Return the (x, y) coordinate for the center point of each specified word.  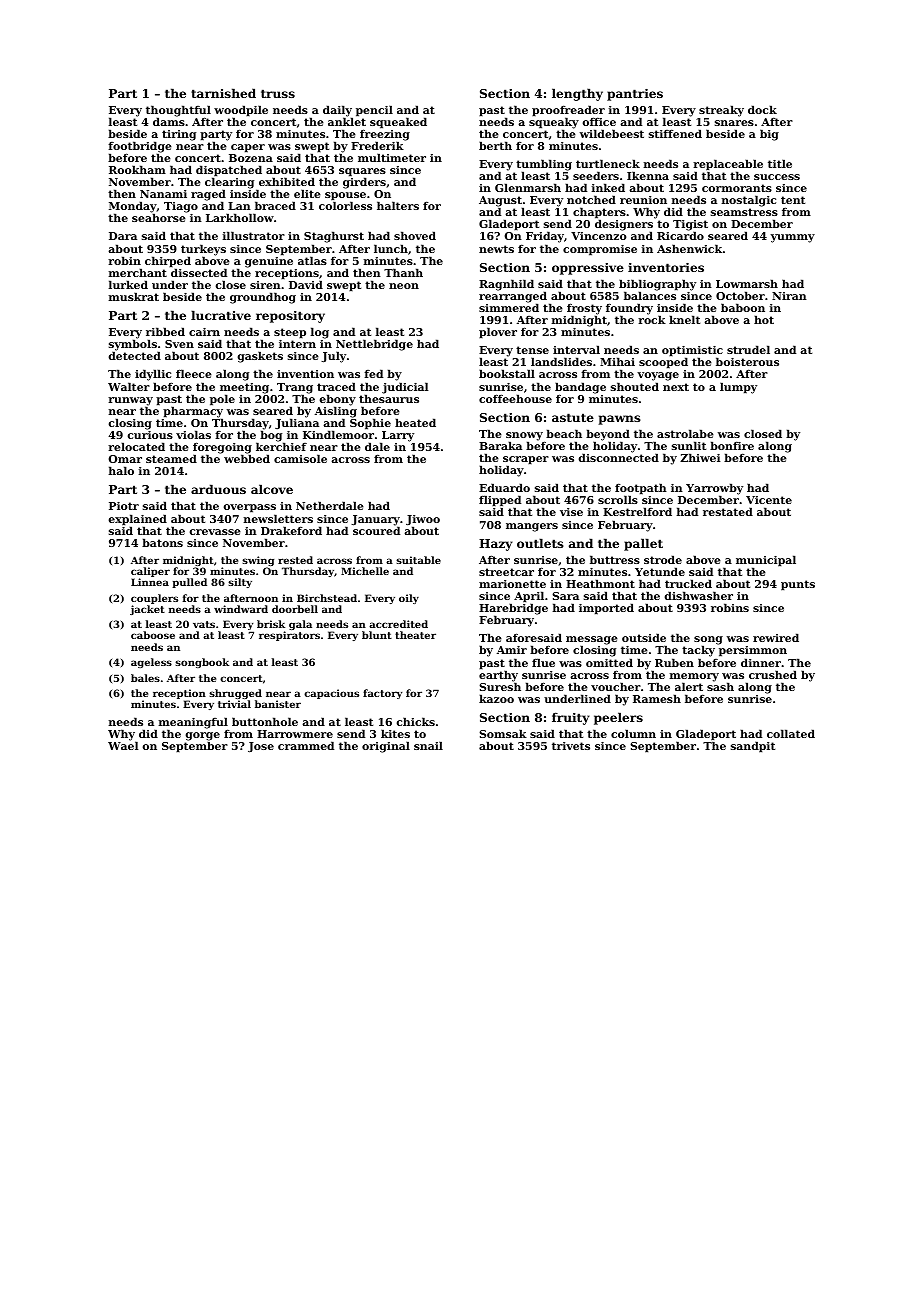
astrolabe (685, 433)
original (386, 747)
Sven (179, 344)
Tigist (690, 226)
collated (791, 733)
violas (193, 434)
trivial (234, 704)
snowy (524, 437)
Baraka (500, 445)
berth (495, 145)
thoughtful (178, 111)
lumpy (738, 388)
